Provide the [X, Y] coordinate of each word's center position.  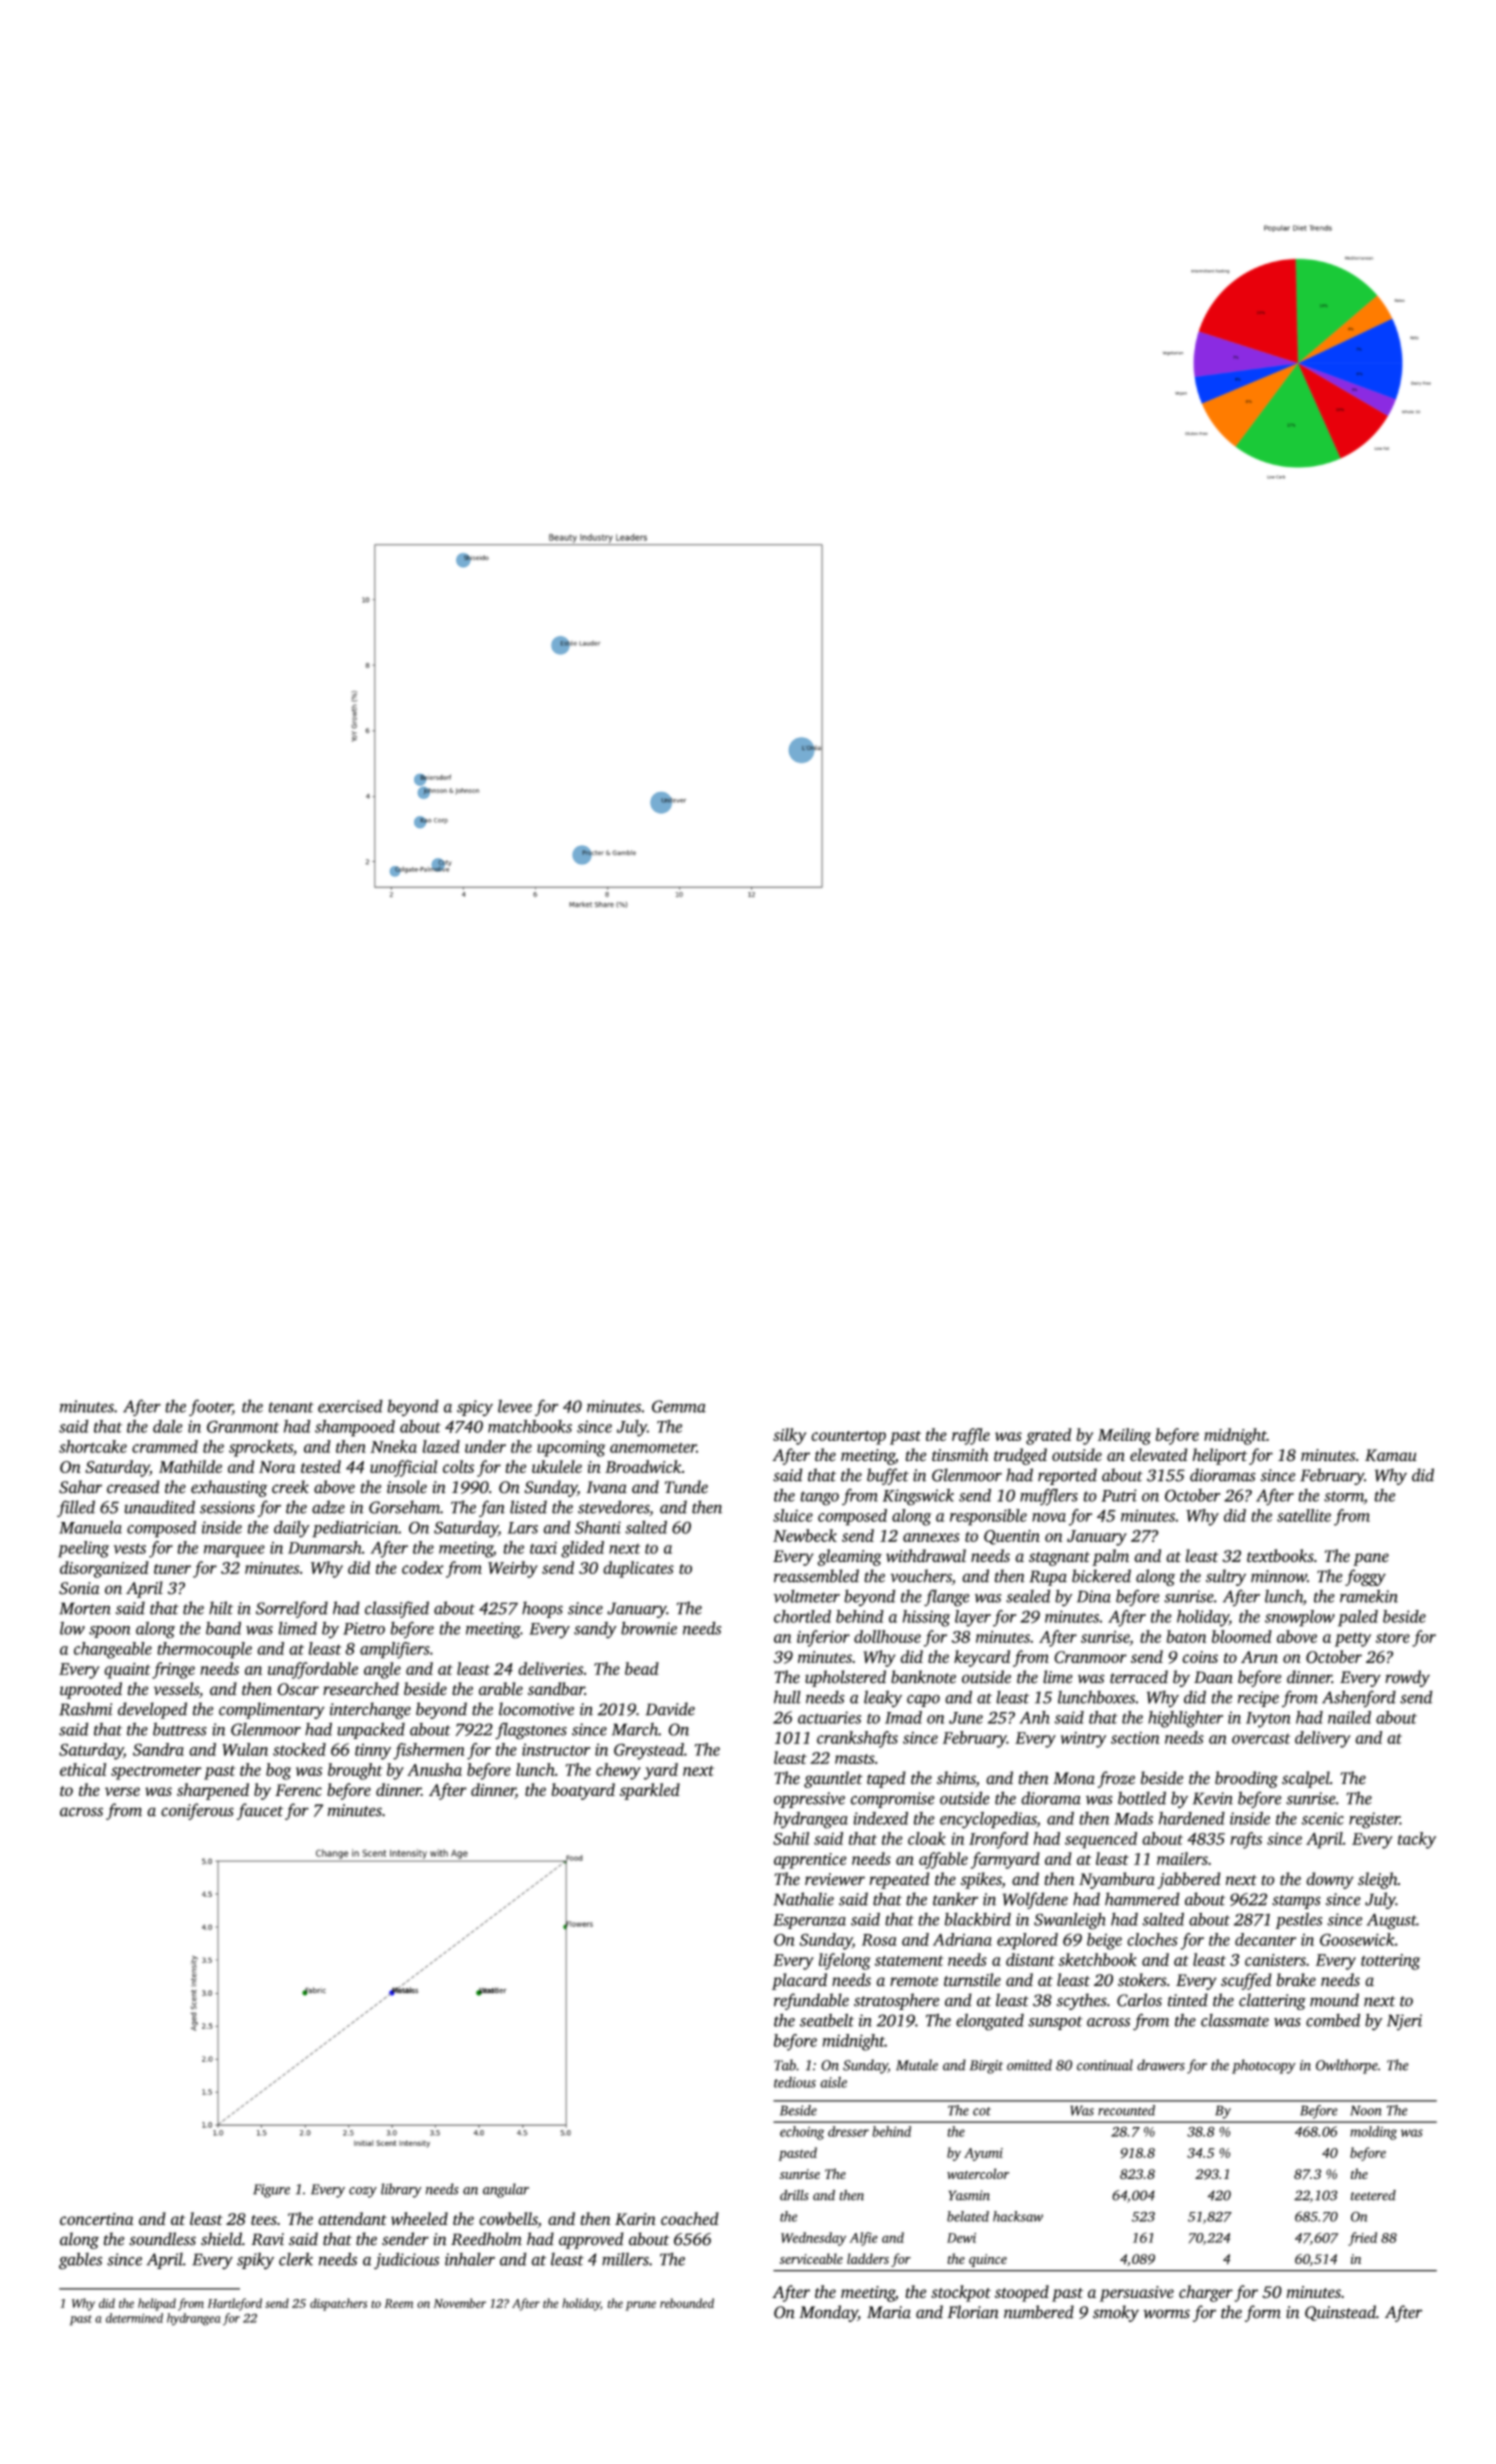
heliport [1219, 1456]
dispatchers [338, 2304]
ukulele [557, 1466]
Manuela [90, 1527]
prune [640, 2306]
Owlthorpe [1347, 2066]
